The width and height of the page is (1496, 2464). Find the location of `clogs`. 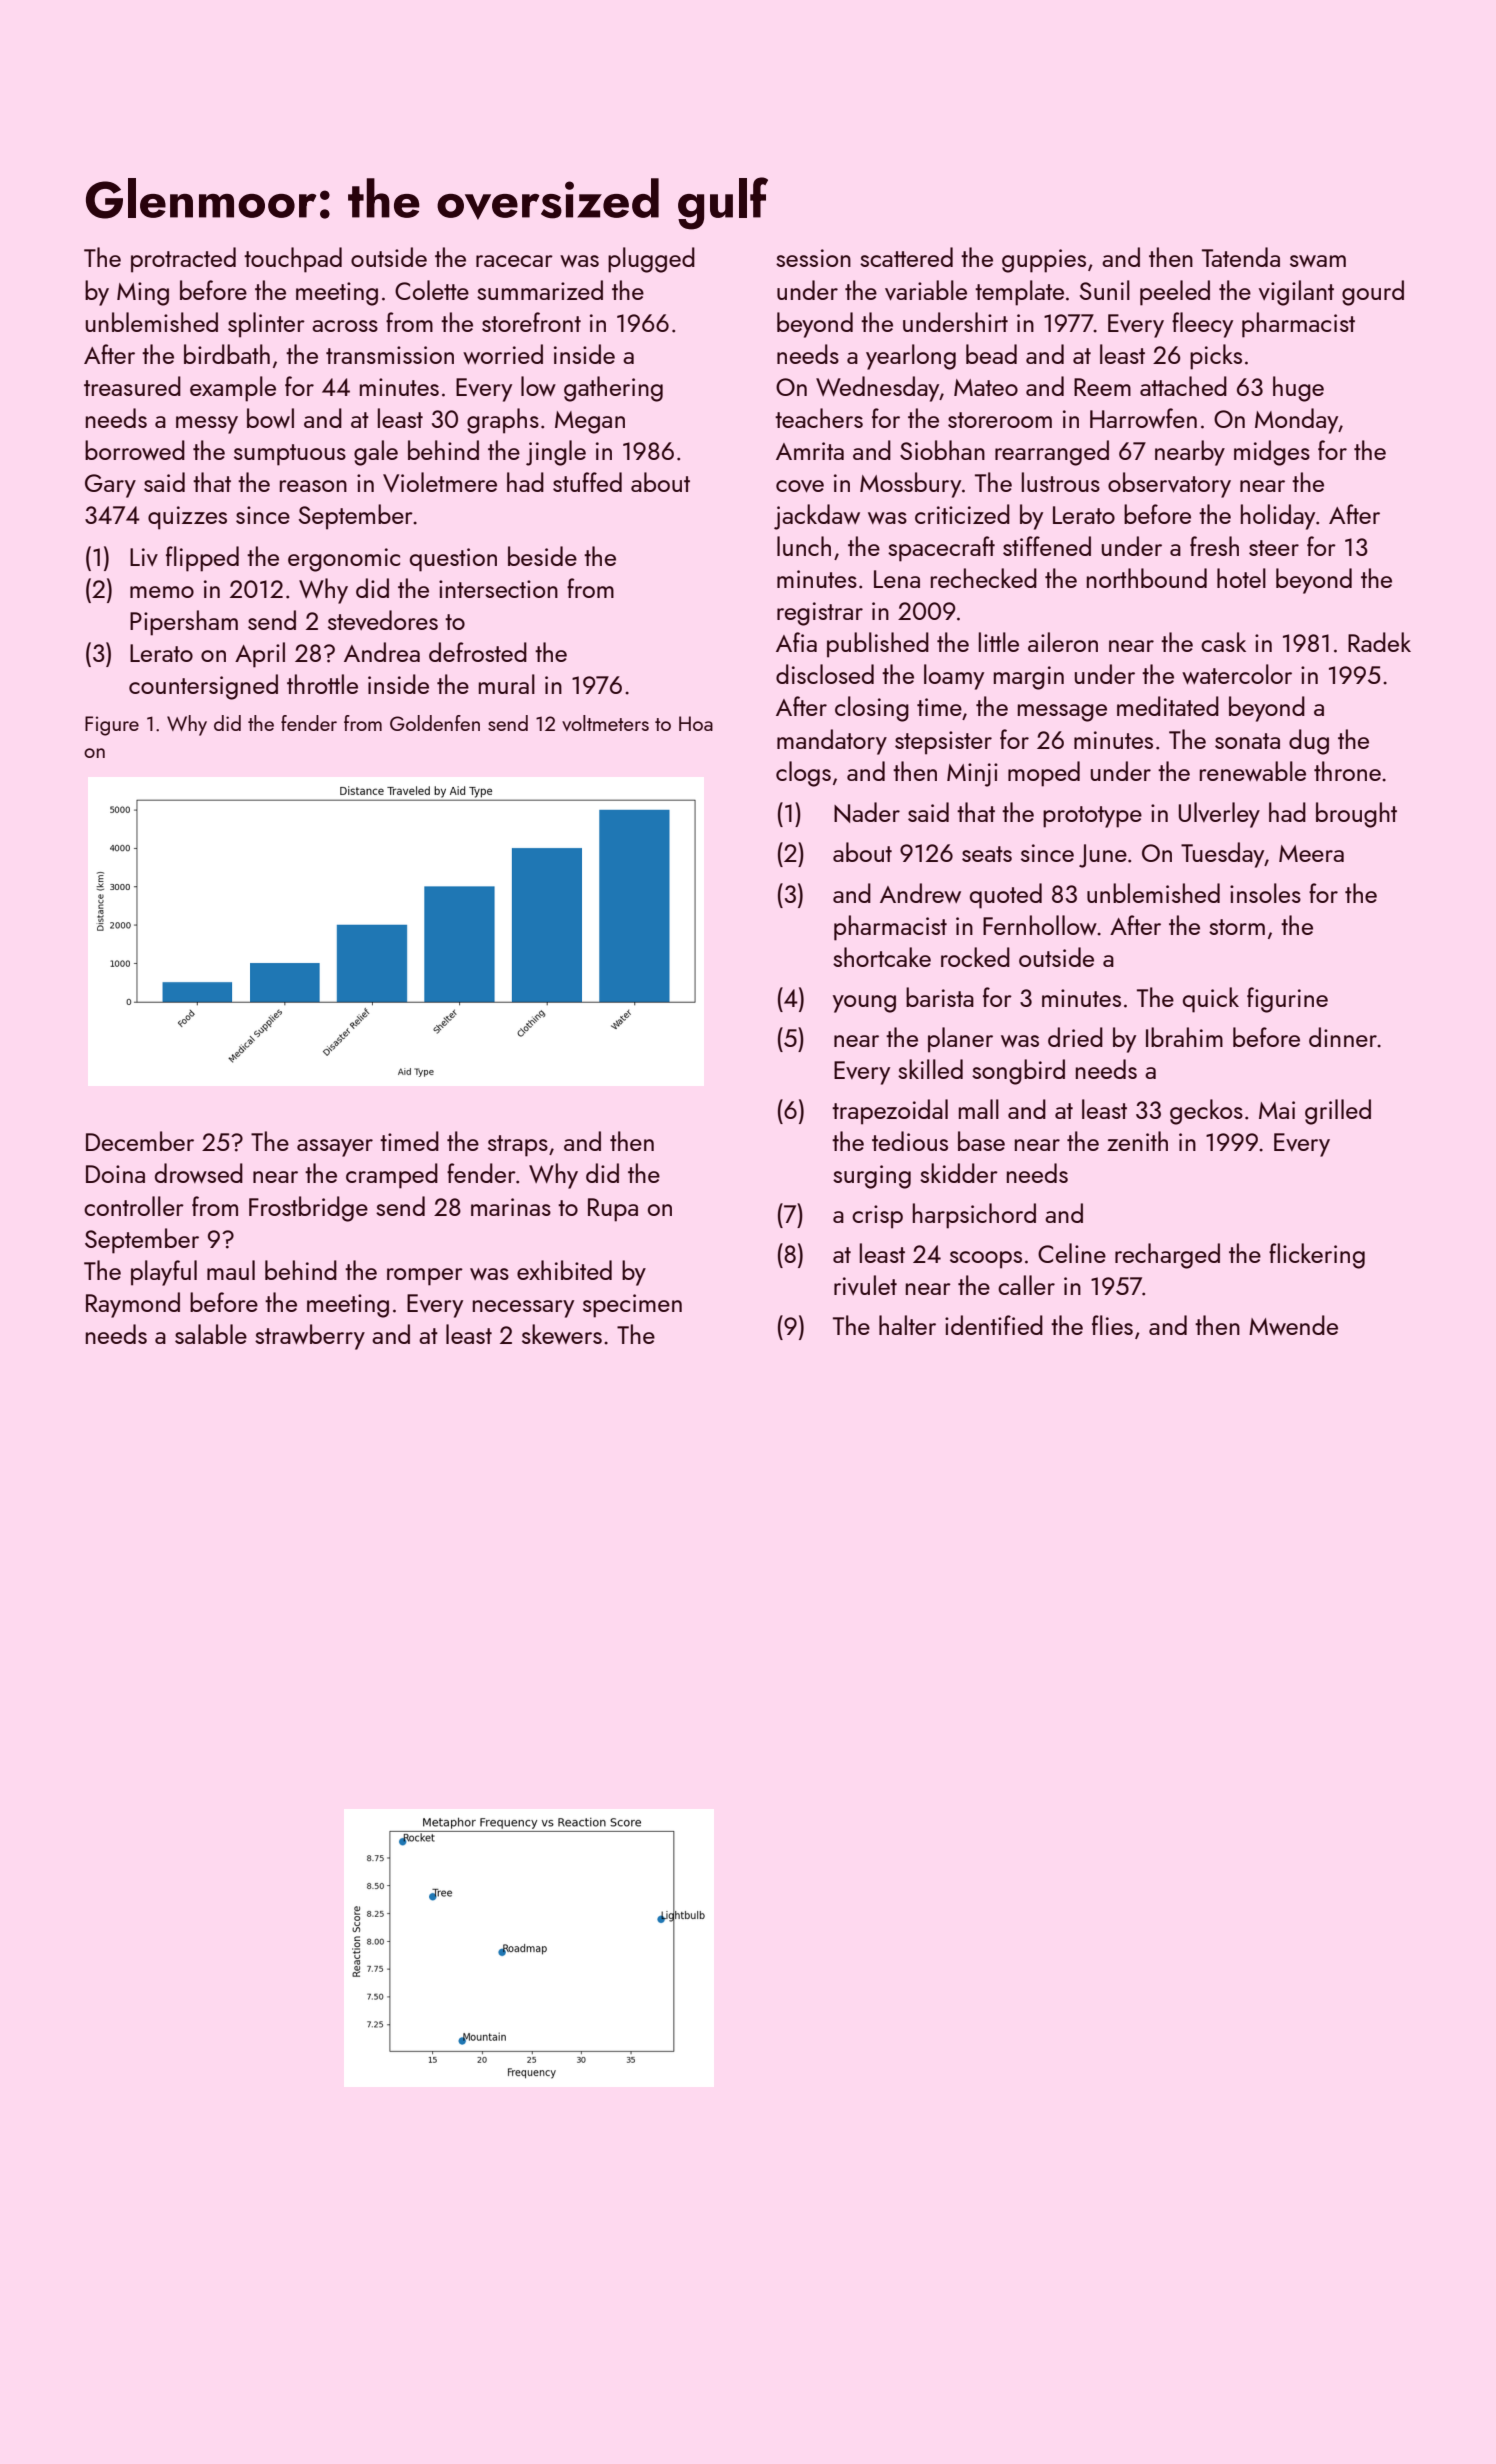

clogs is located at coordinates (803, 774).
